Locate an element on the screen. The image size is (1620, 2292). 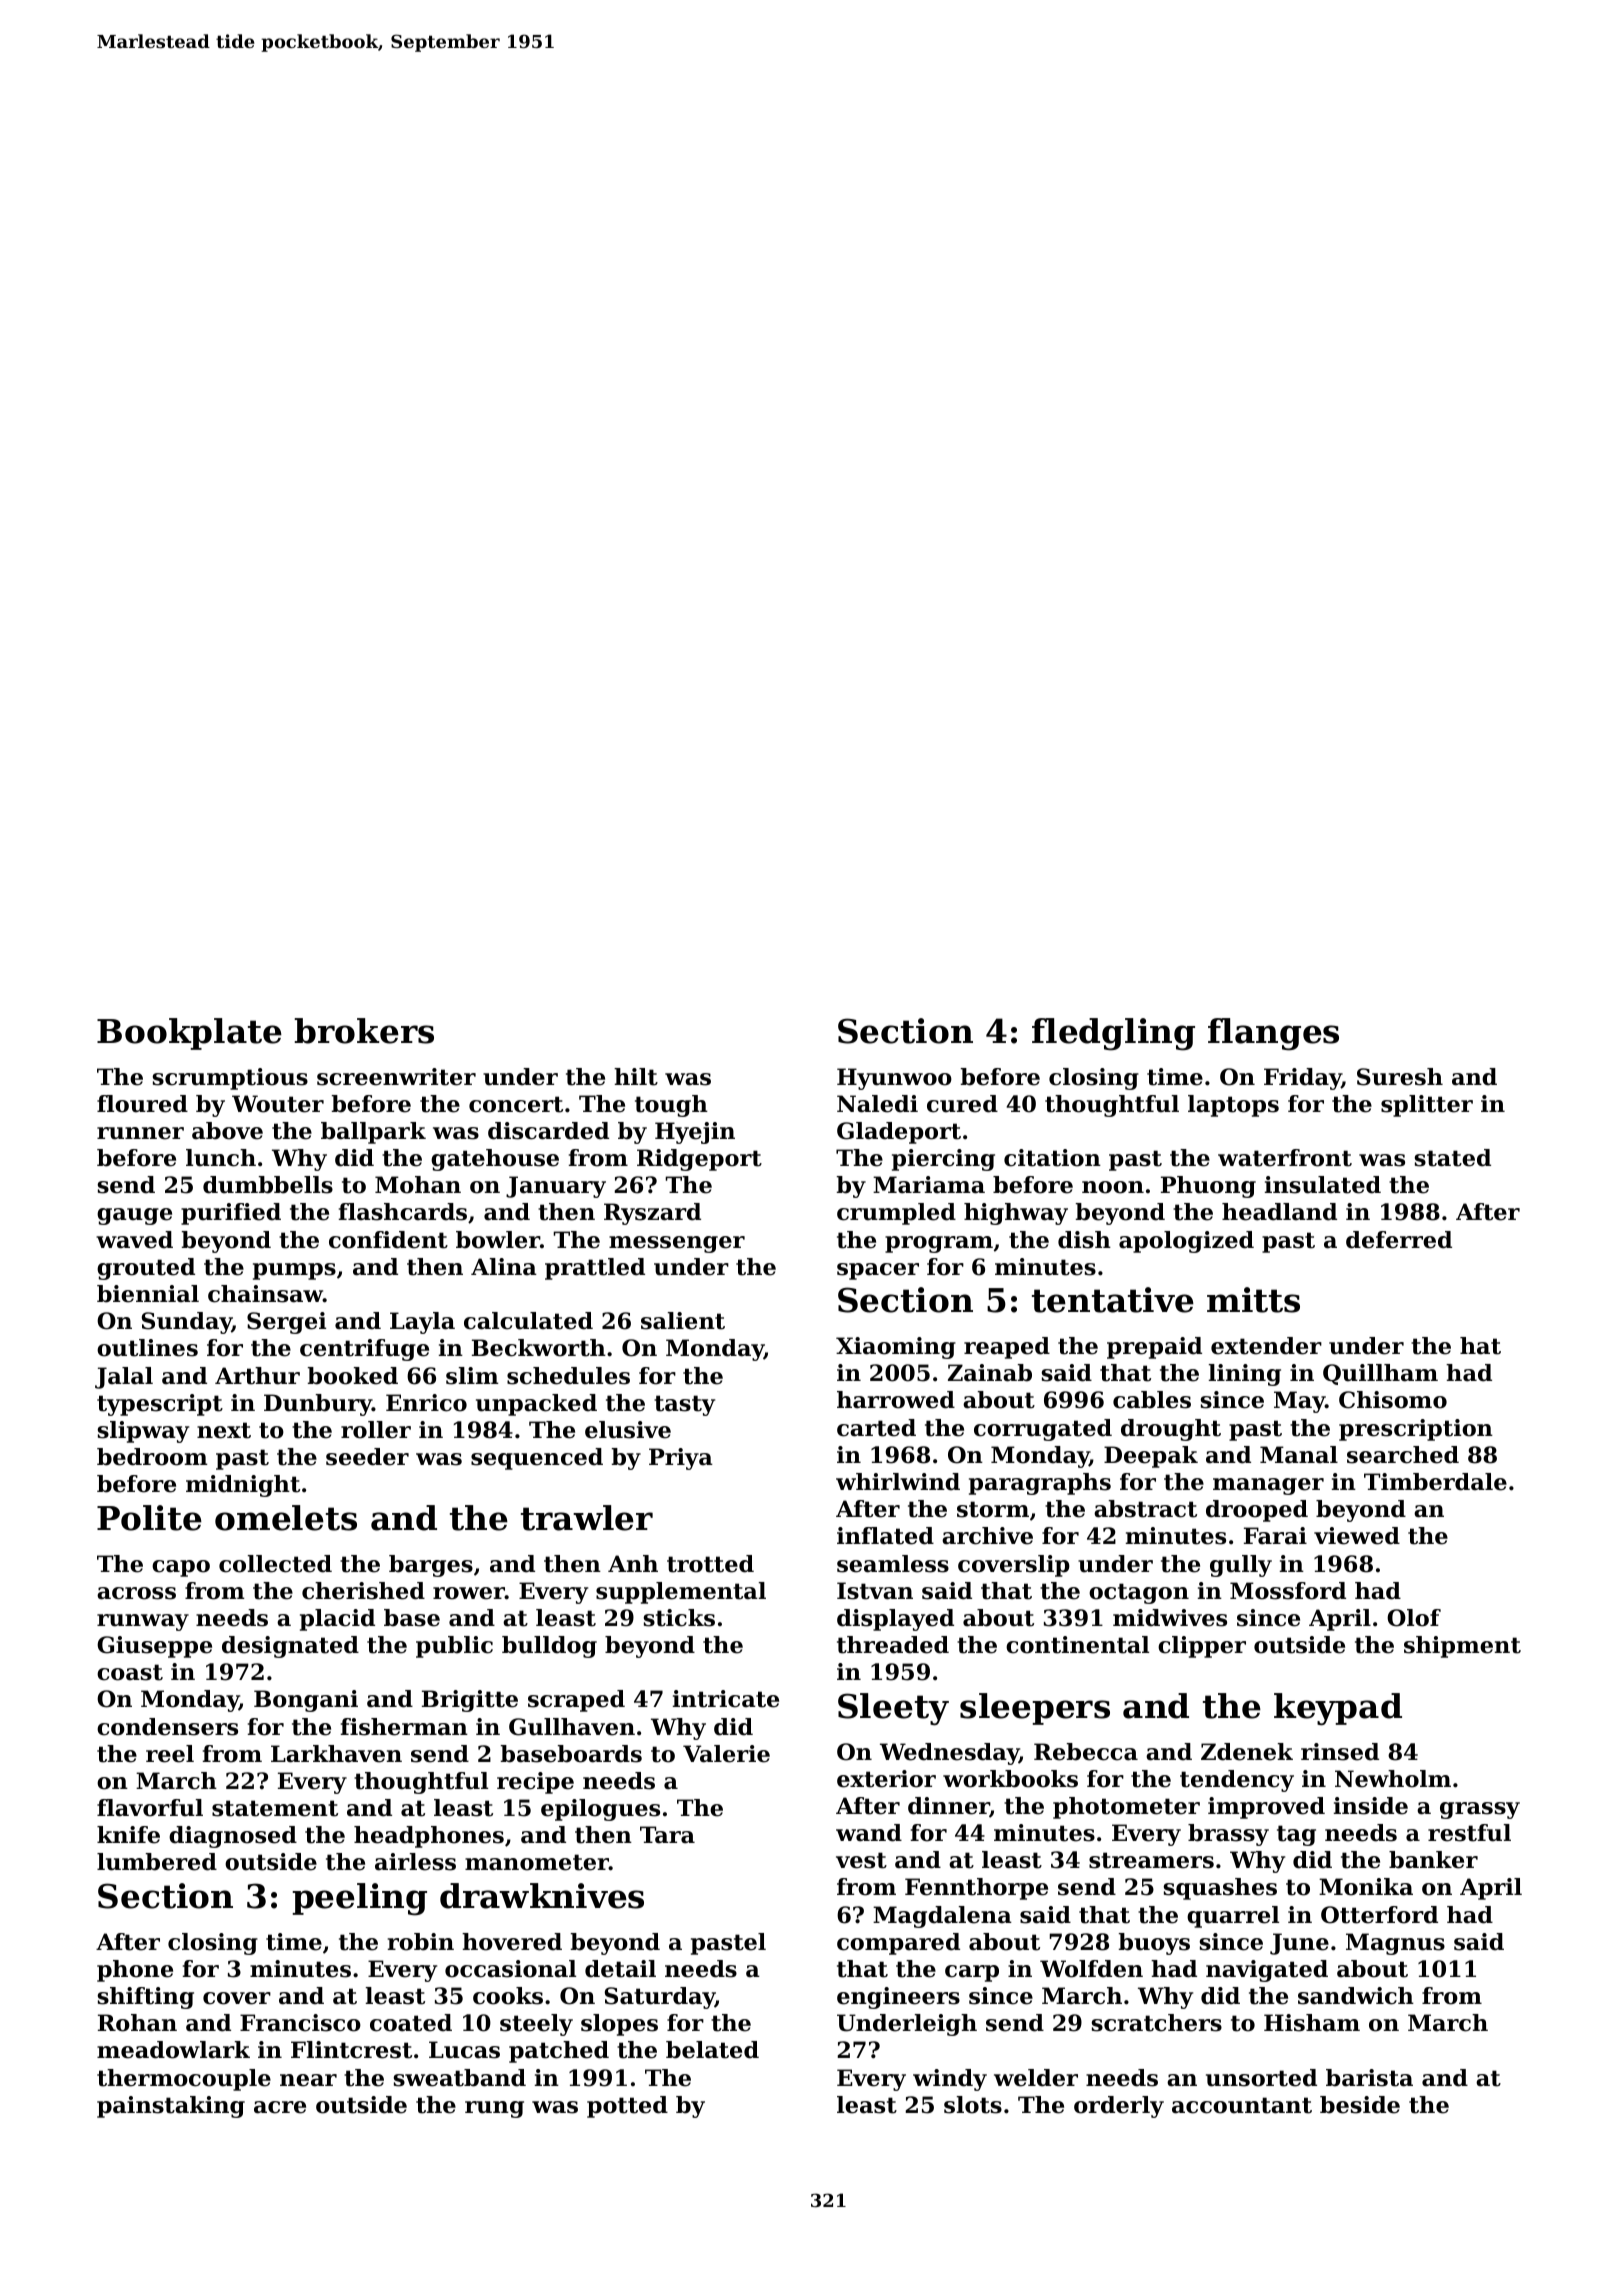
bedroom is located at coordinates (152, 1457).
